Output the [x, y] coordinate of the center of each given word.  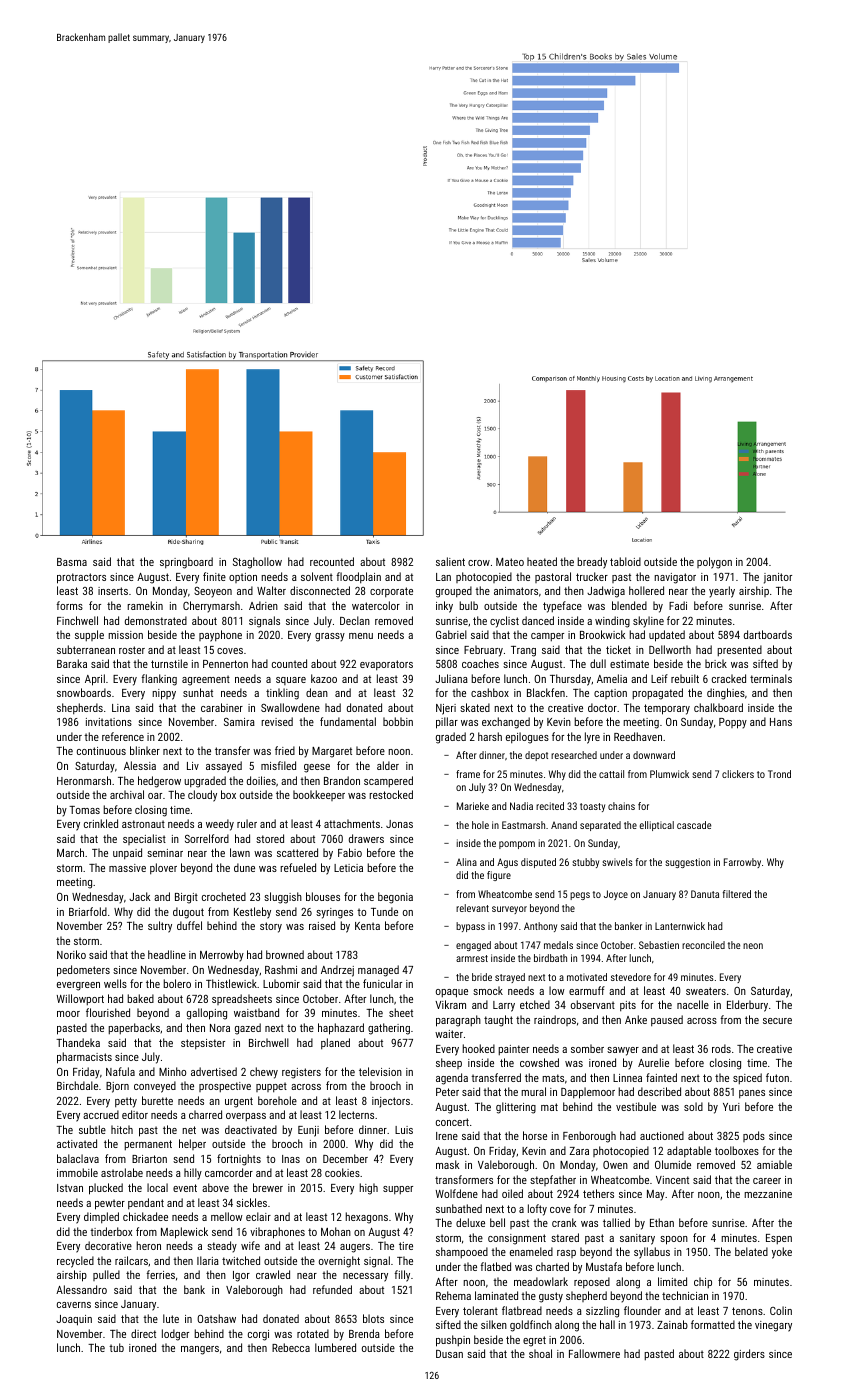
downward [654, 755]
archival [127, 794]
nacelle [693, 1004]
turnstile [169, 663]
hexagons [366, 1218]
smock [488, 990]
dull [598, 663]
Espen [779, 1239]
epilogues [527, 738]
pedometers [83, 971]
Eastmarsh [523, 825]
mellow [227, 1216]
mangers [200, 1350]
